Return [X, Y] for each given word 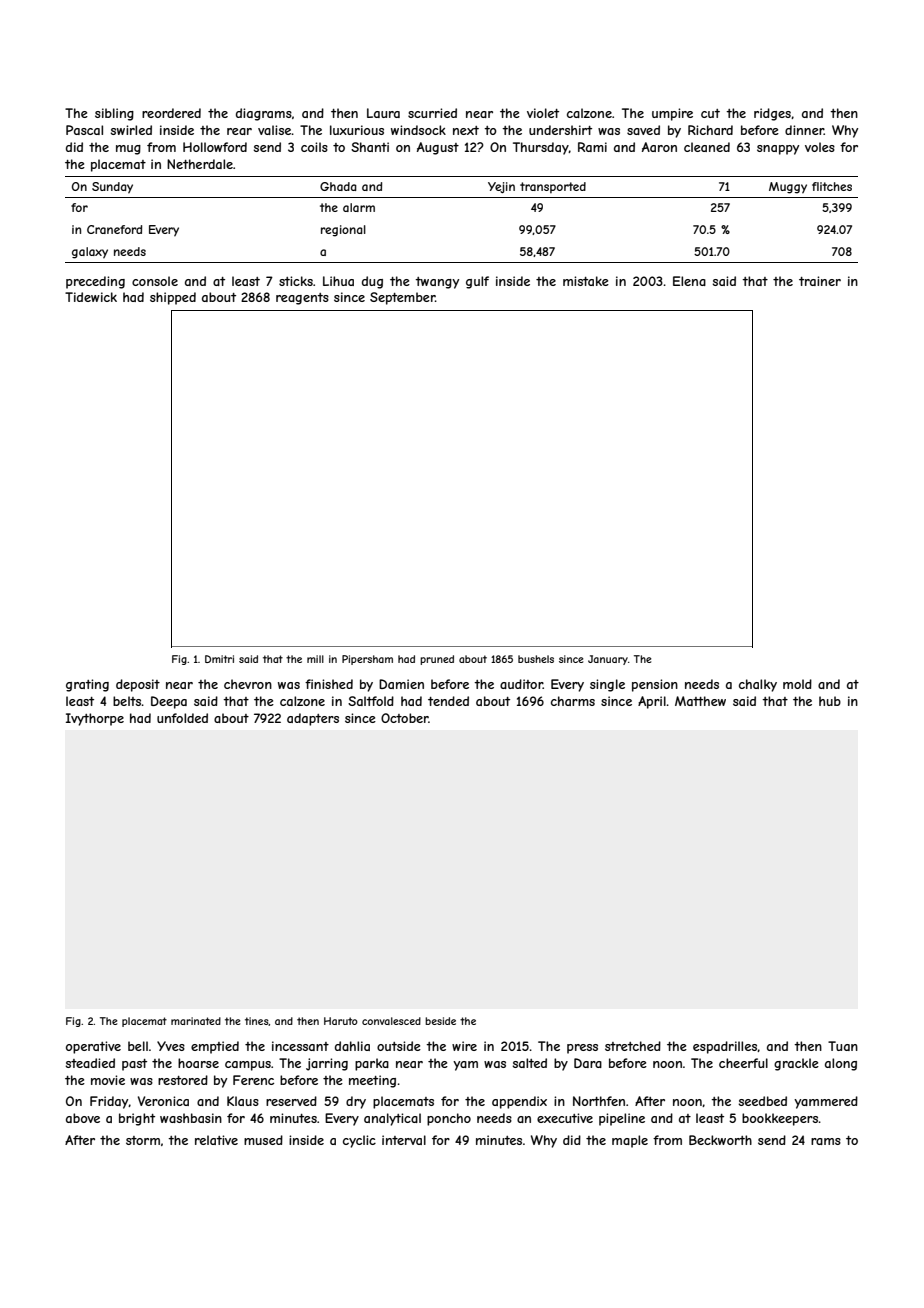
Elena [689, 281]
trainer [820, 281]
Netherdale [200, 164]
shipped [173, 298]
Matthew [700, 701]
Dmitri [219, 659]
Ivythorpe [95, 719]
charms [573, 701]
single [607, 685]
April [652, 702]
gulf [477, 282]
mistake [586, 281]
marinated [196, 1021]
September [402, 298]
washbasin [191, 1118]
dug [372, 282]
